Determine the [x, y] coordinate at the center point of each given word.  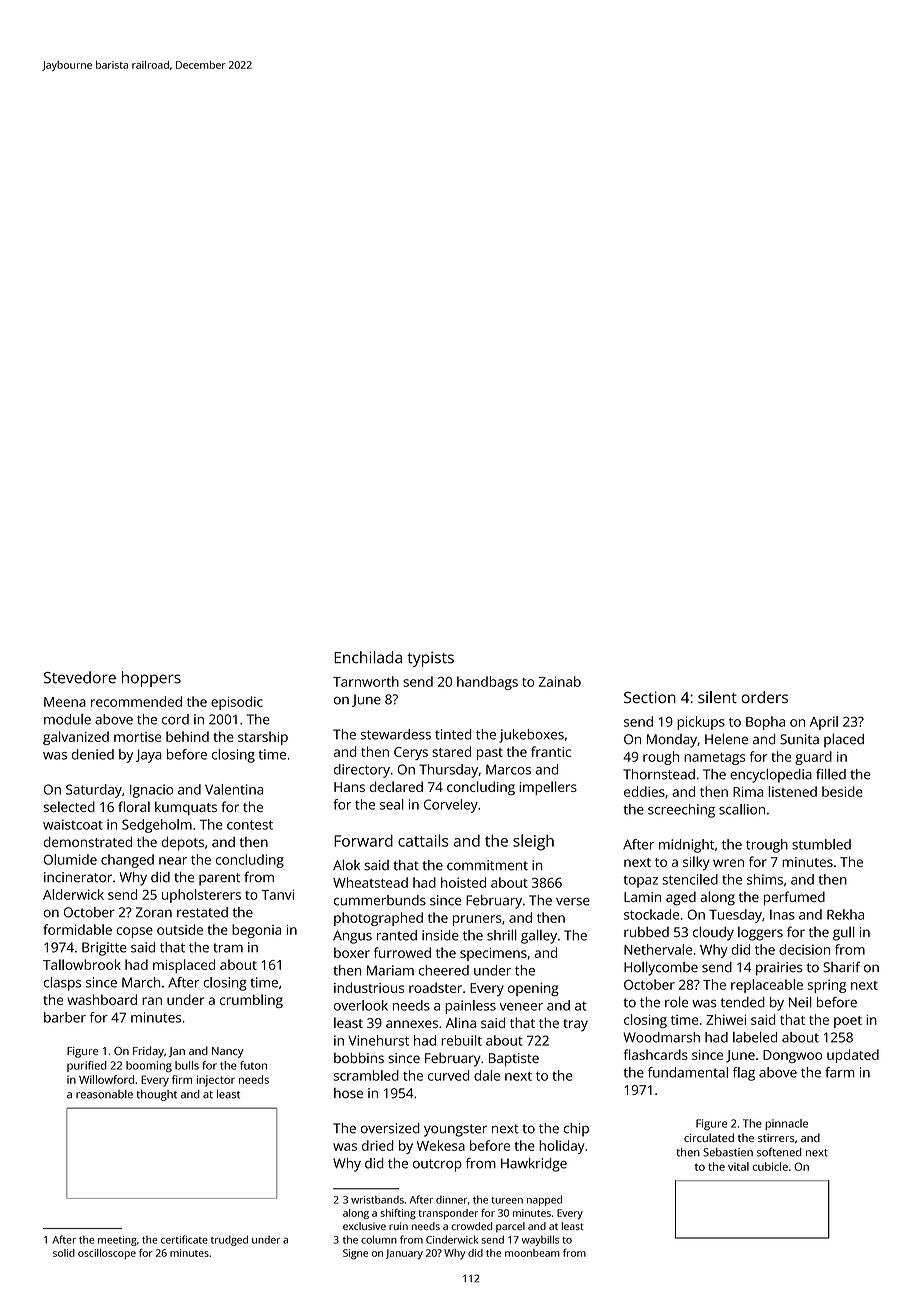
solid [64, 1253]
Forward [363, 840]
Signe [355, 1254]
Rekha [845, 914]
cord [175, 719]
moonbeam [532, 1253]
